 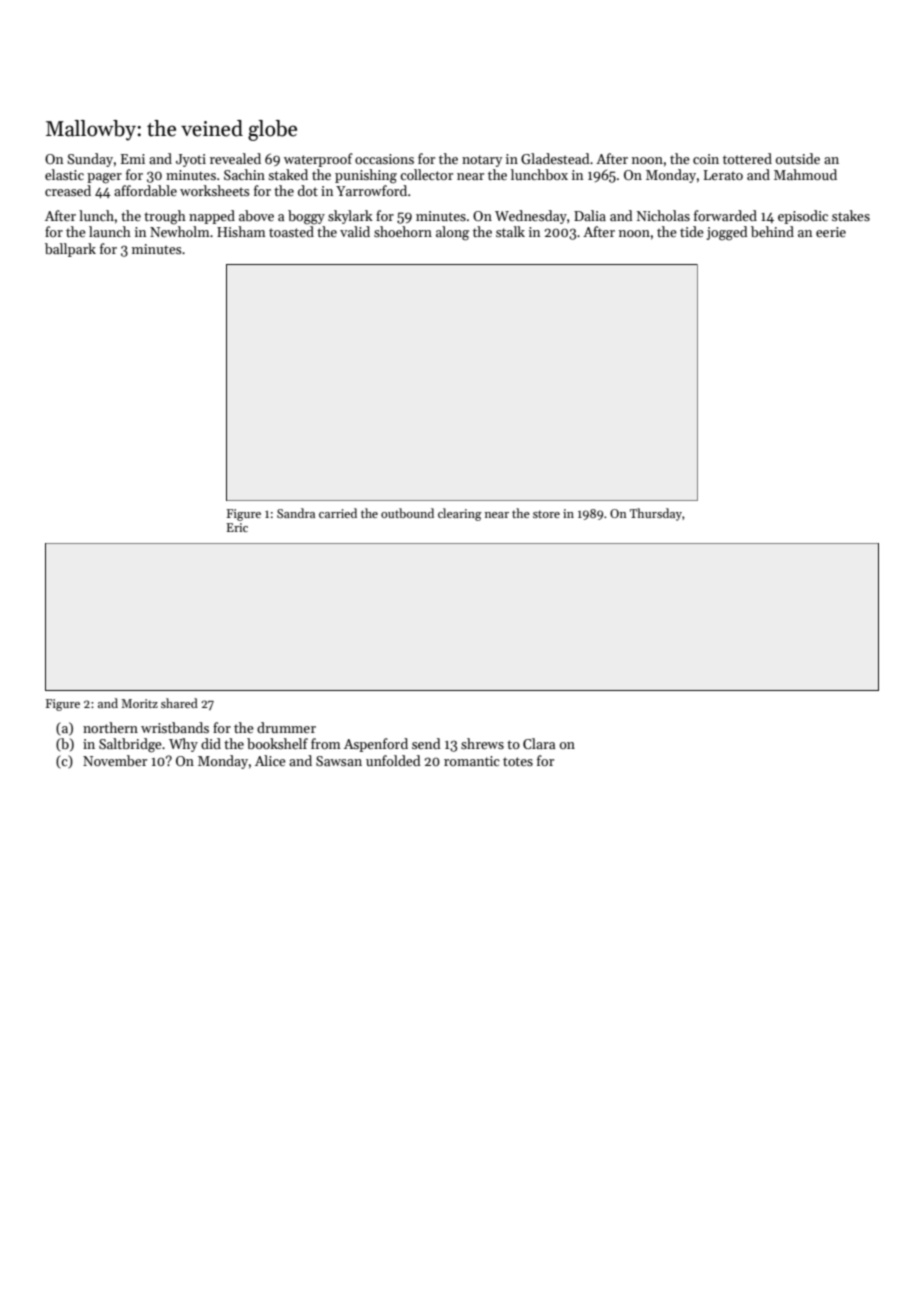 What do you see at coordinates (798, 158) in the page?
I see `outside` at bounding box center [798, 158].
